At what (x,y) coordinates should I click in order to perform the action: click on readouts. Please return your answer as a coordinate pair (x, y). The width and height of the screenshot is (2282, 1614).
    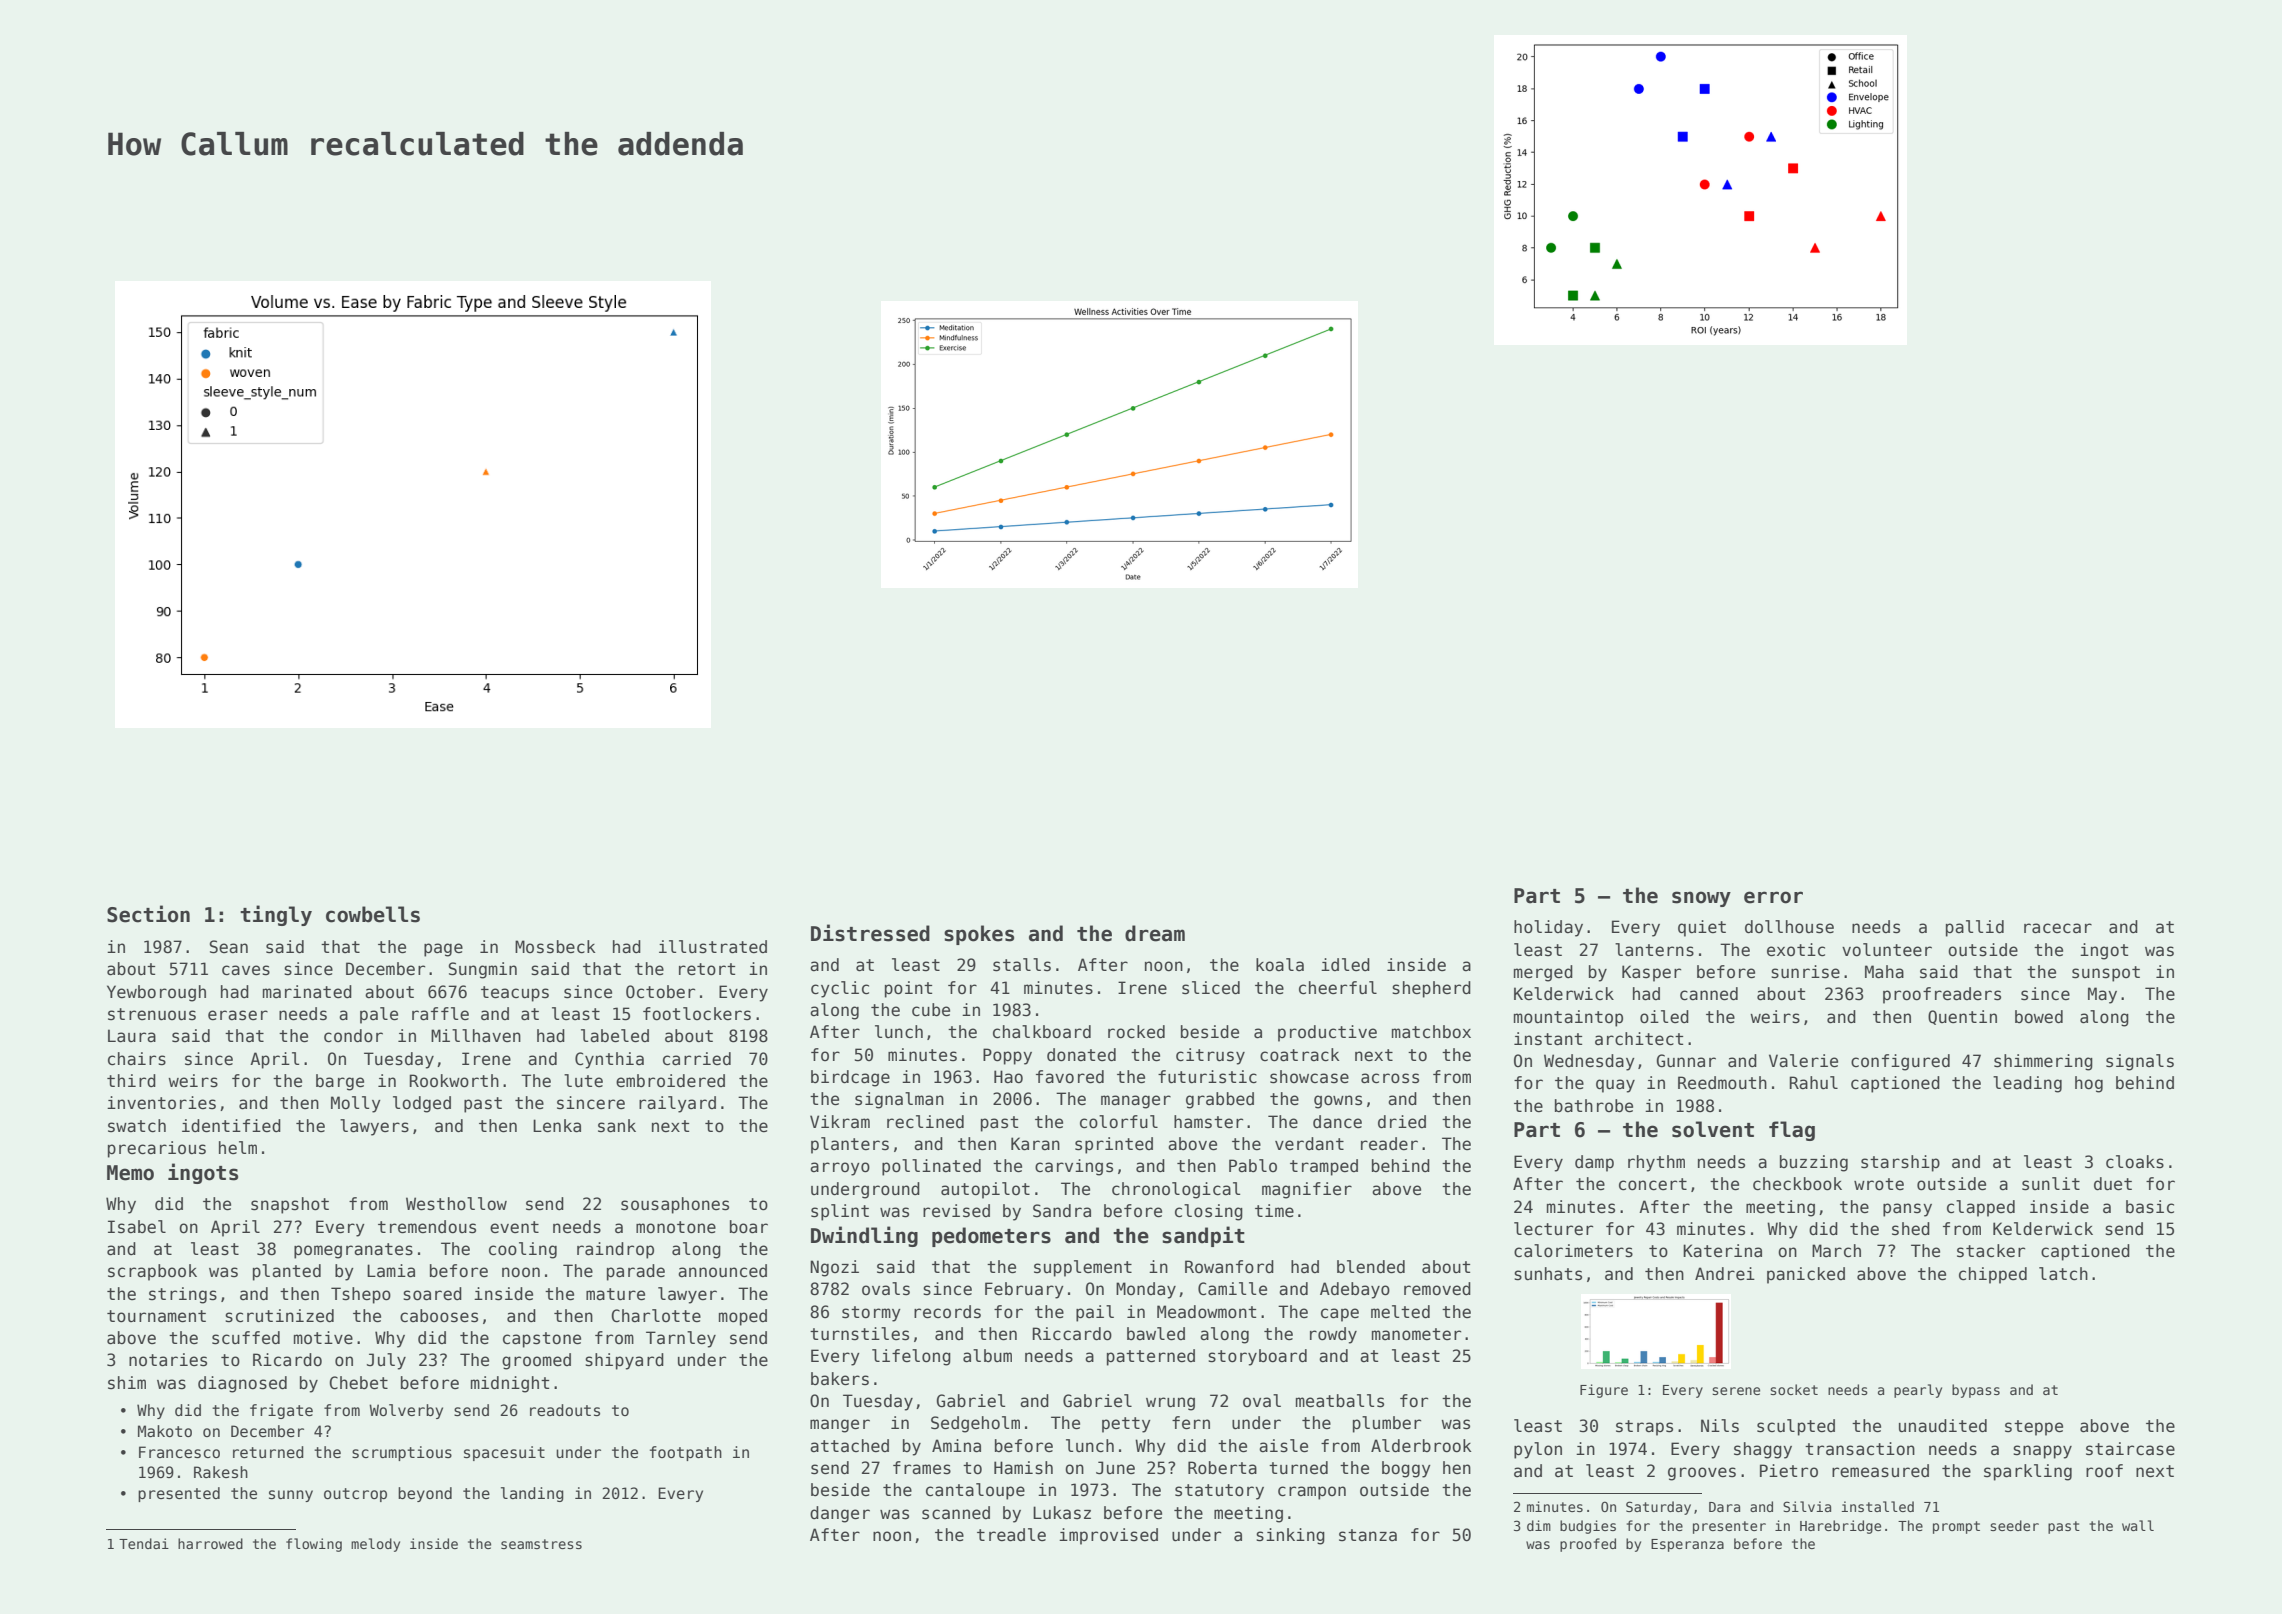
    Looking at the image, I should click on (565, 1410).
